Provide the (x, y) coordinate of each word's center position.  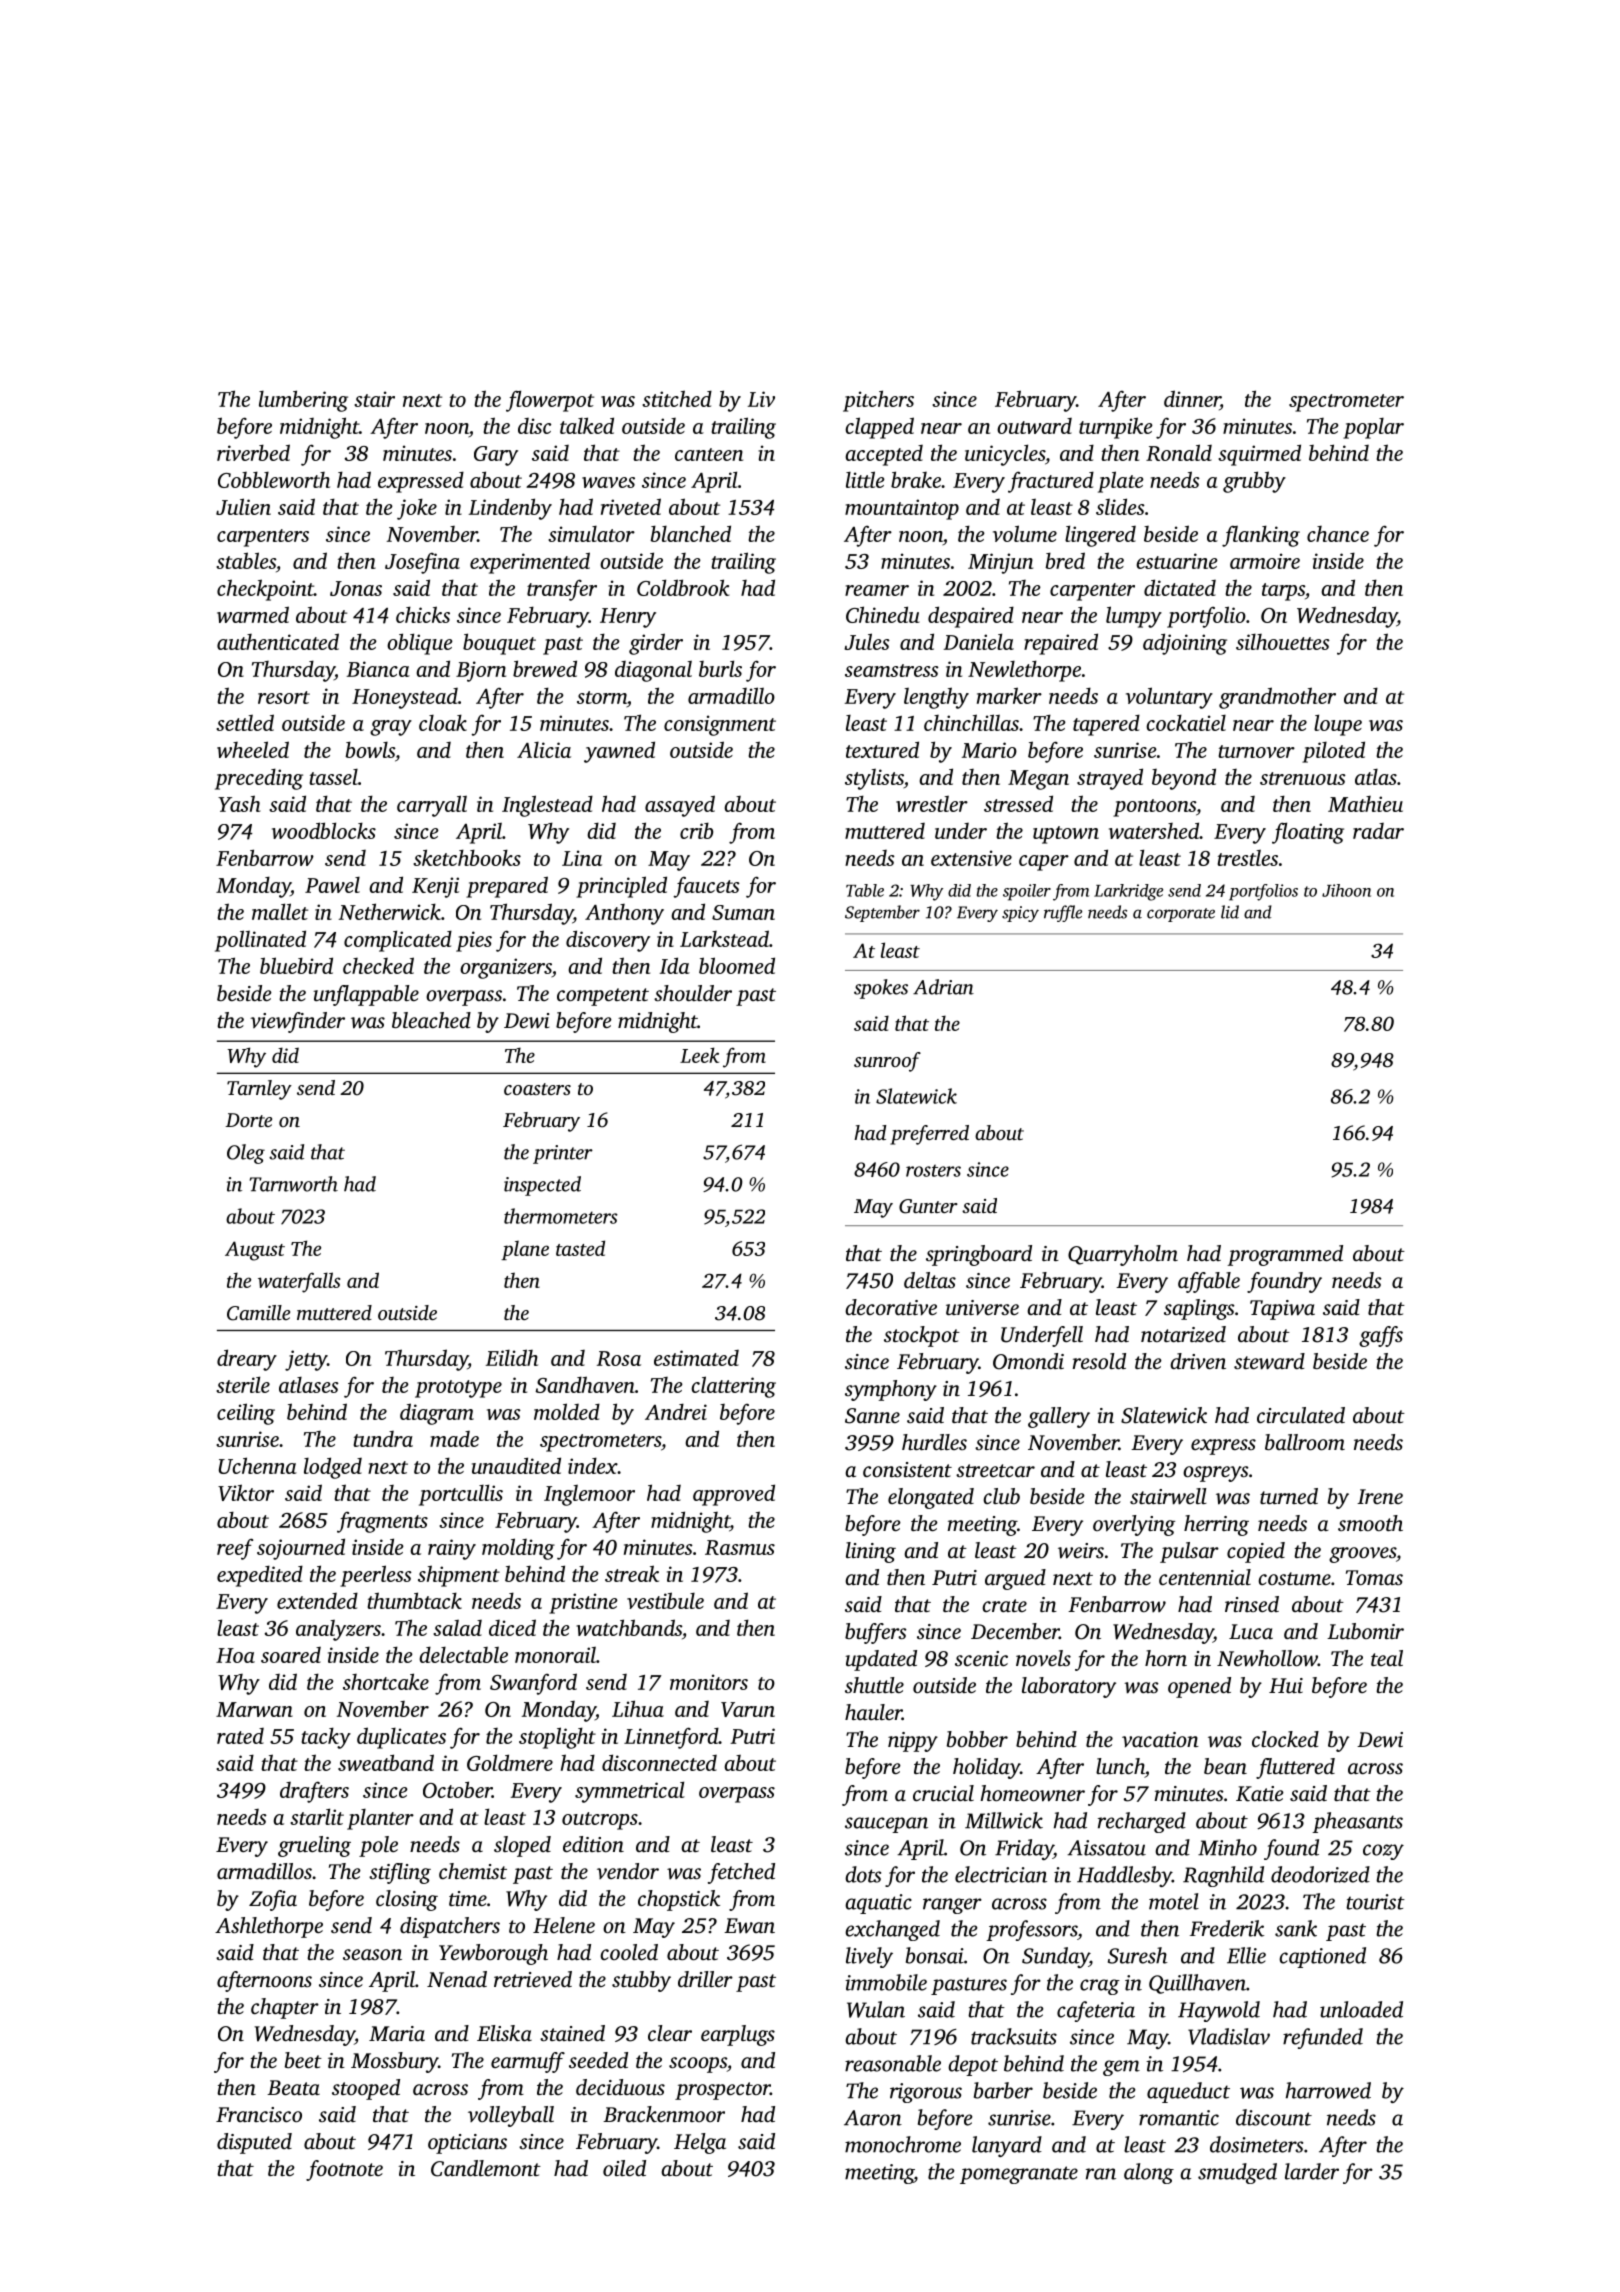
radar (1378, 831)
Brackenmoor (664, 2114)
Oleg (246, 1154)
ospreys (1216, 1474)
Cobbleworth (274, 479)
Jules (867, 641)
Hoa (235, 1655)
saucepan (886, 1825)
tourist (1375, 1902)
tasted (580, 1248)
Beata (293, 2087)
